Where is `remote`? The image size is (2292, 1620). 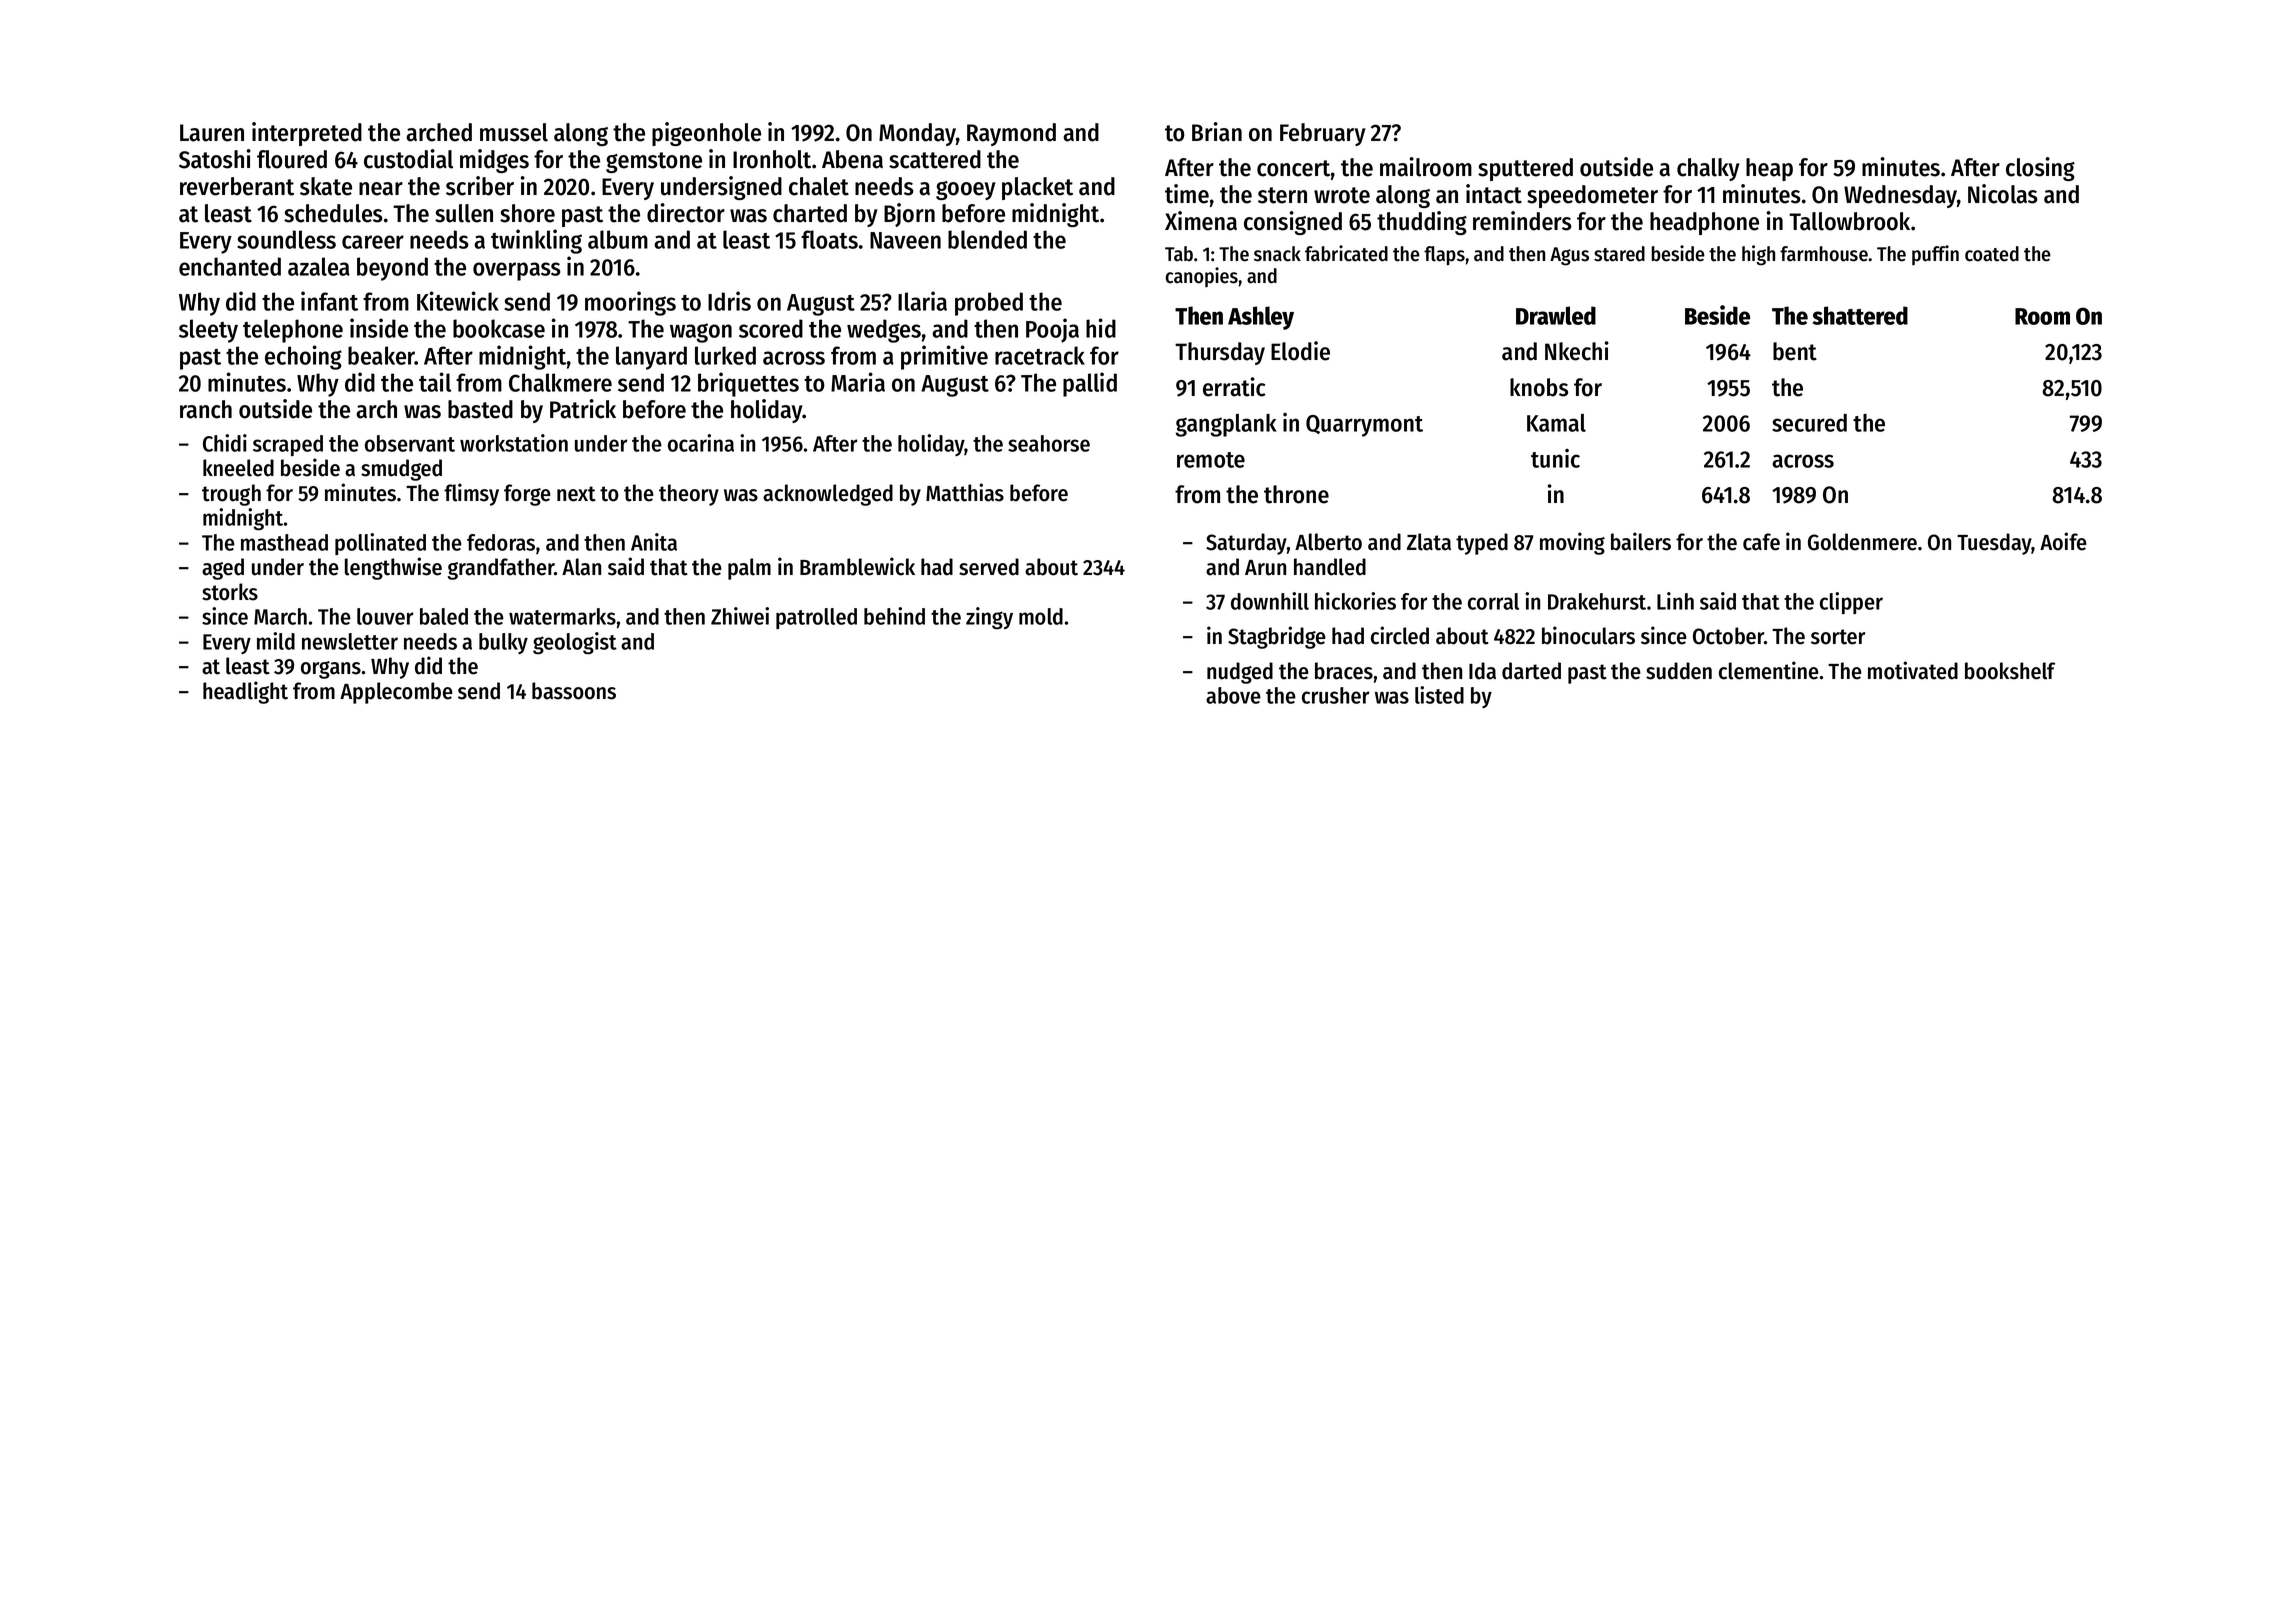 remote is located at coordinates (1211, 460).
